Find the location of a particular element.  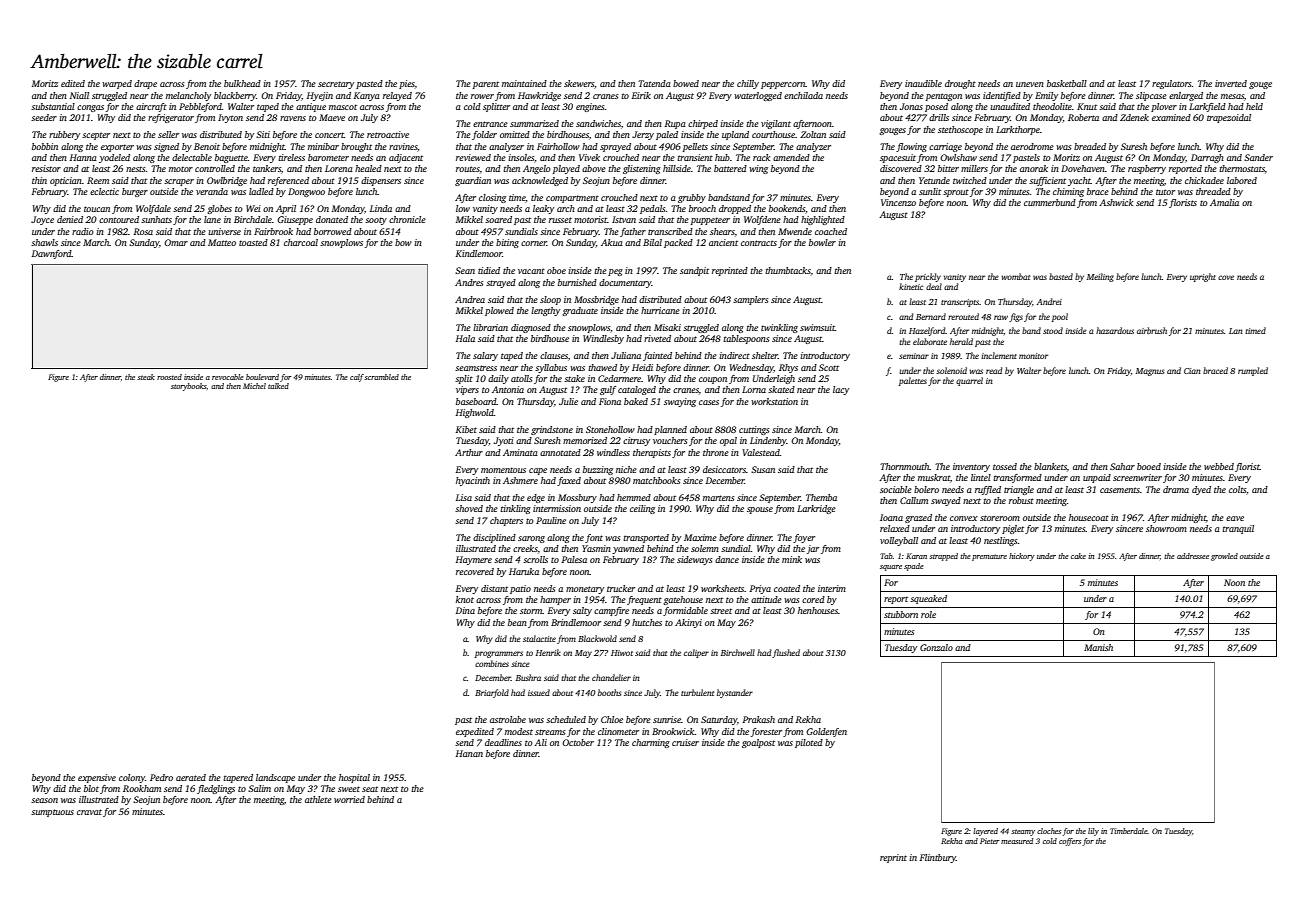

booed is located at coordinates (1149, 466).
